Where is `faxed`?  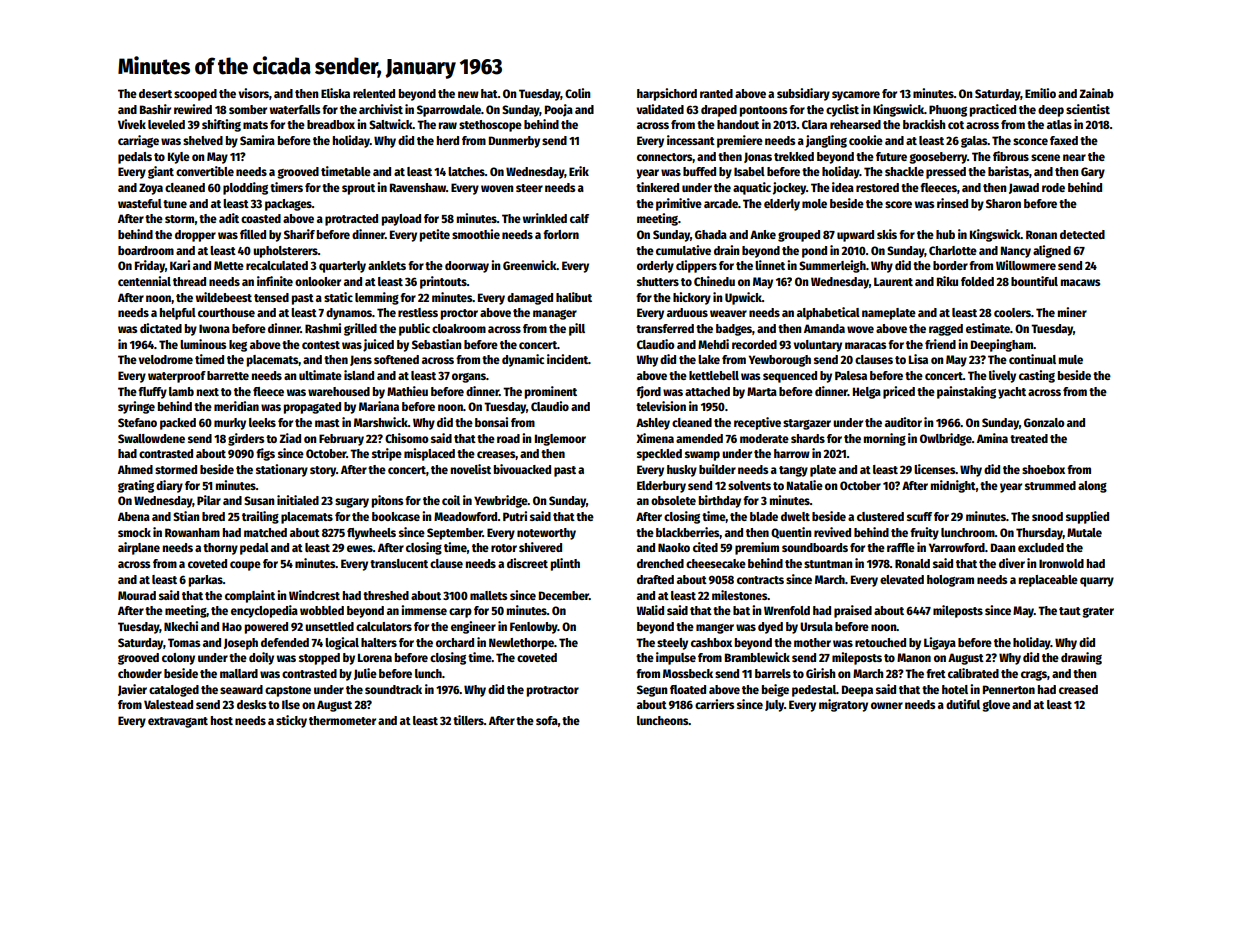
faxed is located at coordinates (1064, 140).
